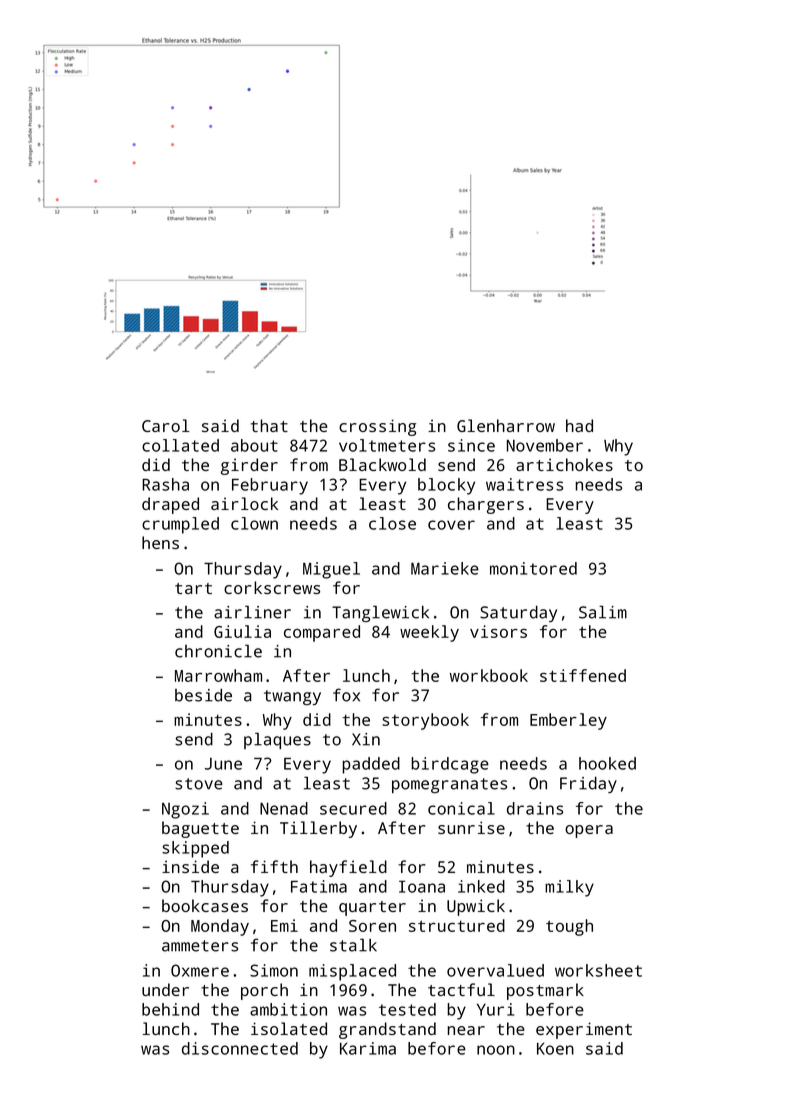  I want to click on Carol, so click(166, 425).
